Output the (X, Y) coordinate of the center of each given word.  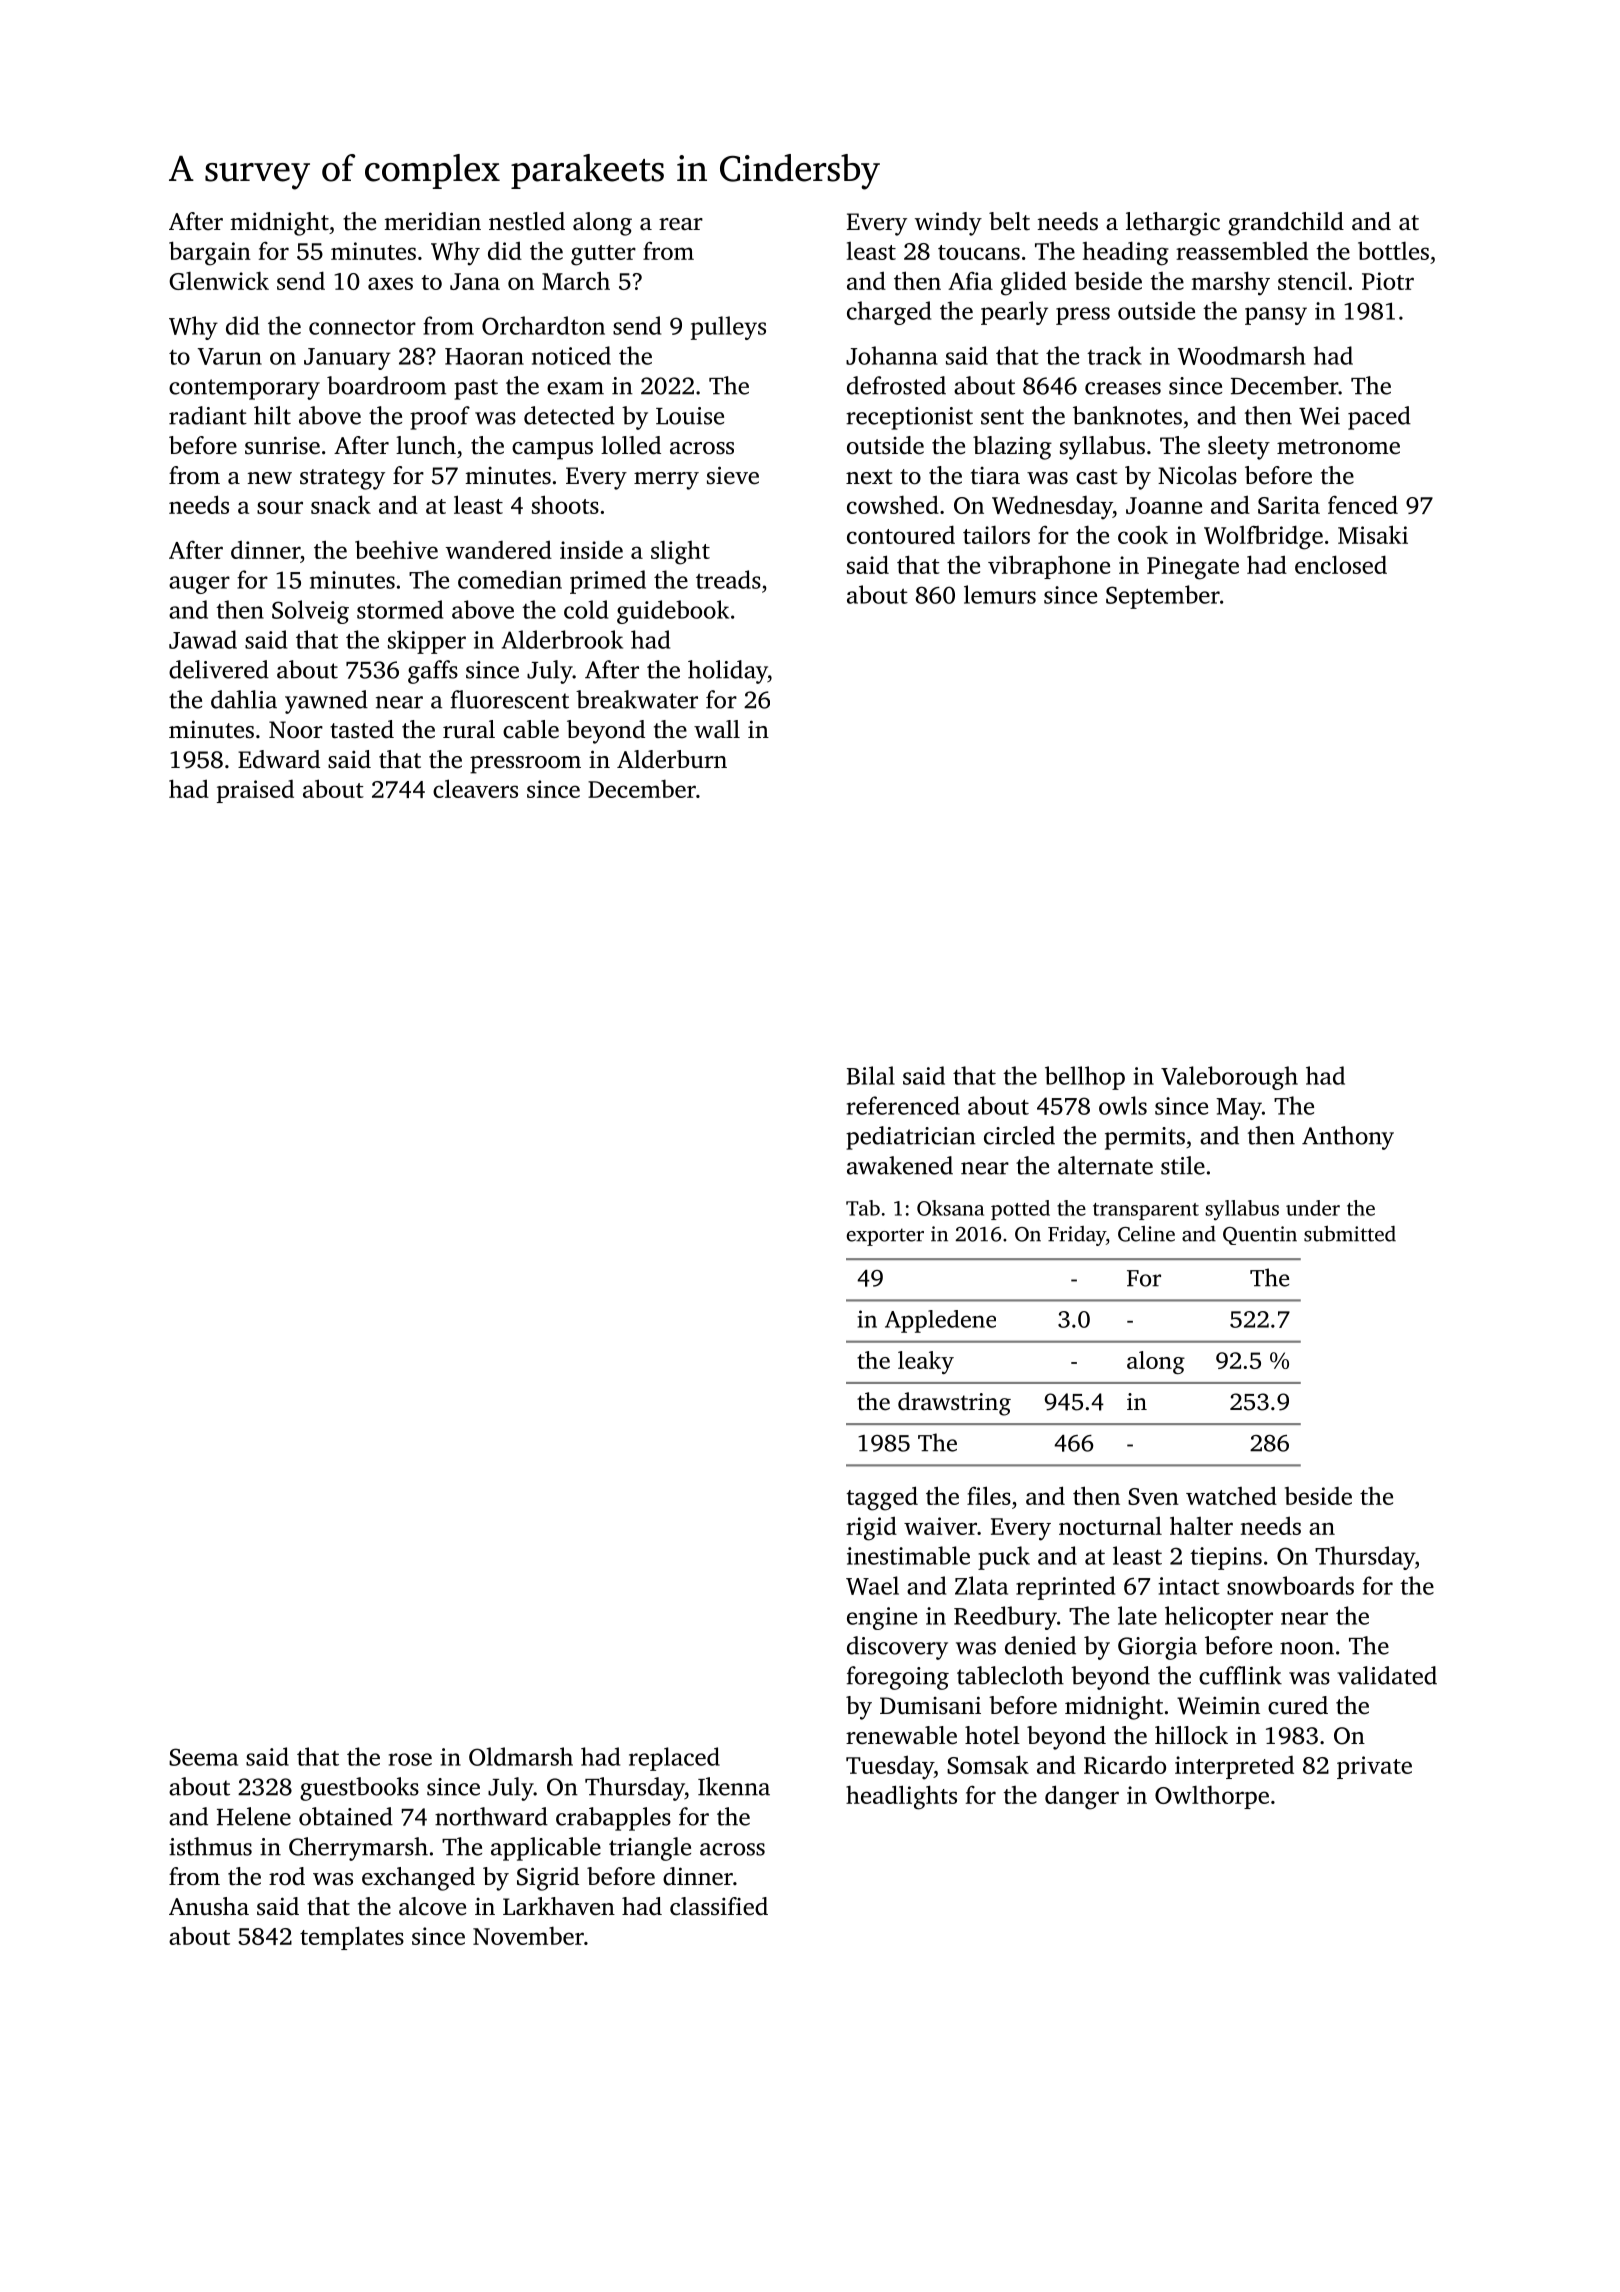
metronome (1338, 447)
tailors (996, 534)
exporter (885, 1237)
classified (719, 1906)
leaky (926, 1362)
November (528, 1935)
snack (341, 504)
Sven (1153, 1496)
